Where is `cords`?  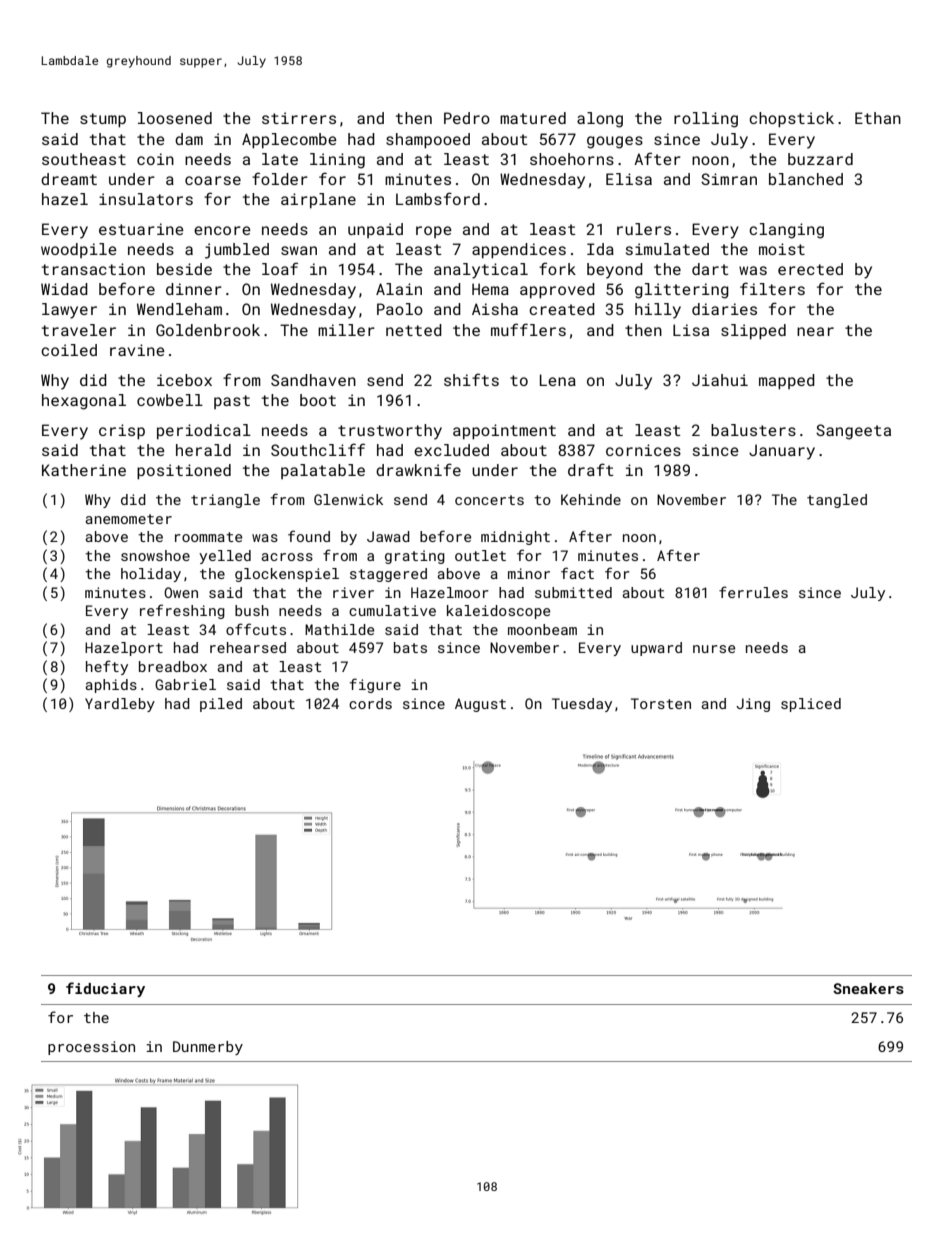
cords is located at coordinates (370, 703).
